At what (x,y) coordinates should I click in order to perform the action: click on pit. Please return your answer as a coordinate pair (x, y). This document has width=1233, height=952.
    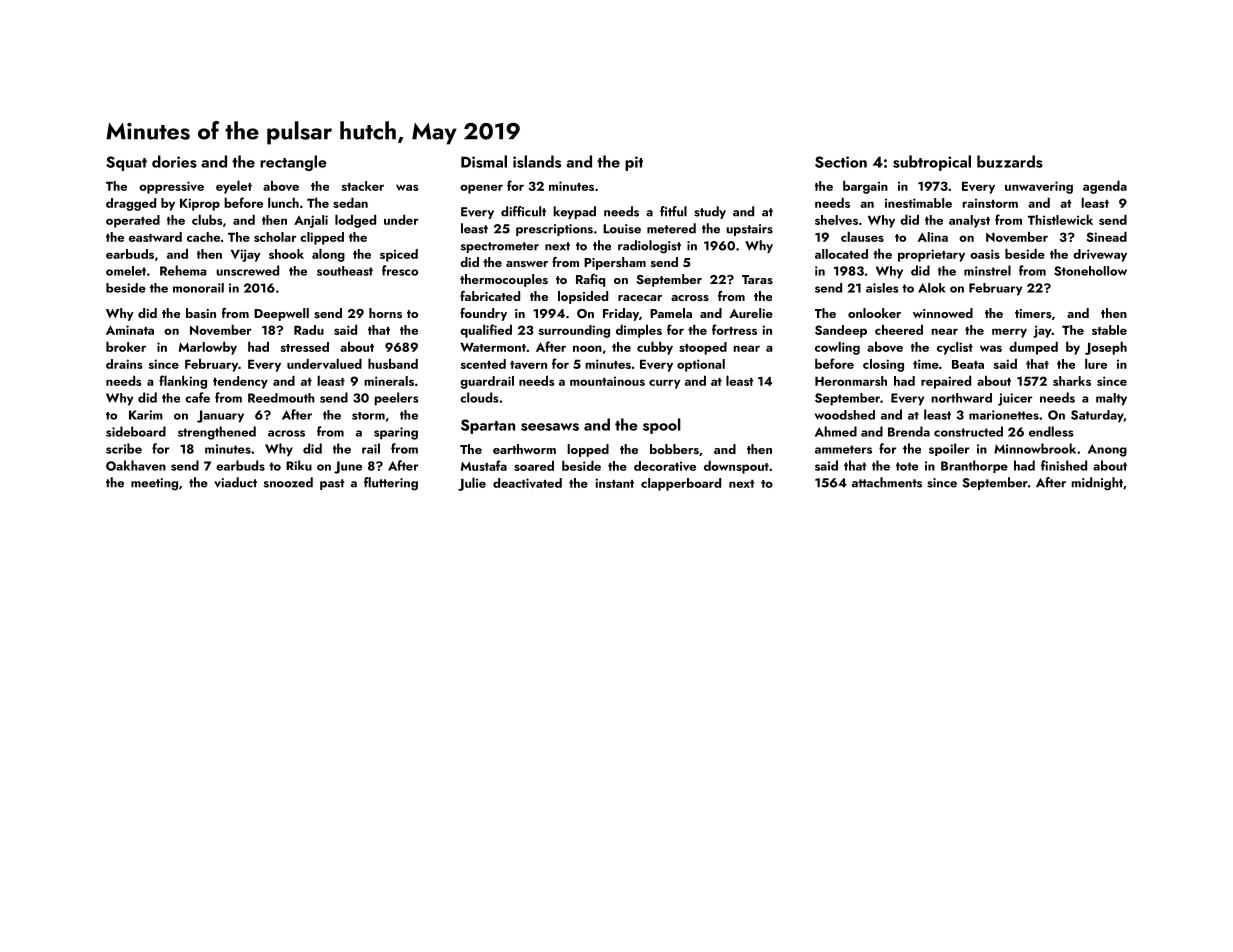
    Looking at the image, I should click on (634, 163).
